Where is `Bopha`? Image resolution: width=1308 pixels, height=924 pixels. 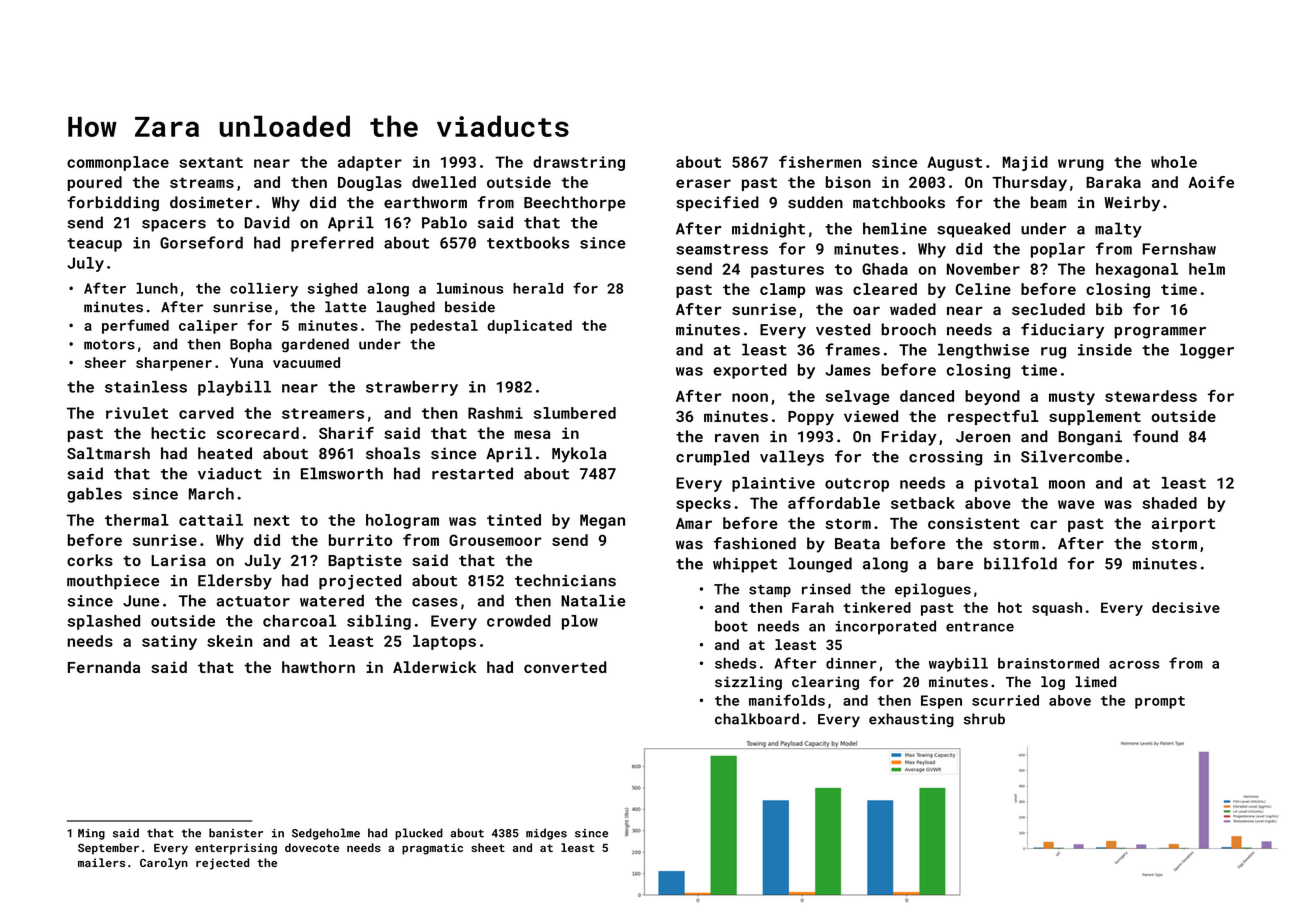
Bopha is located at coordinates (251, 345).
